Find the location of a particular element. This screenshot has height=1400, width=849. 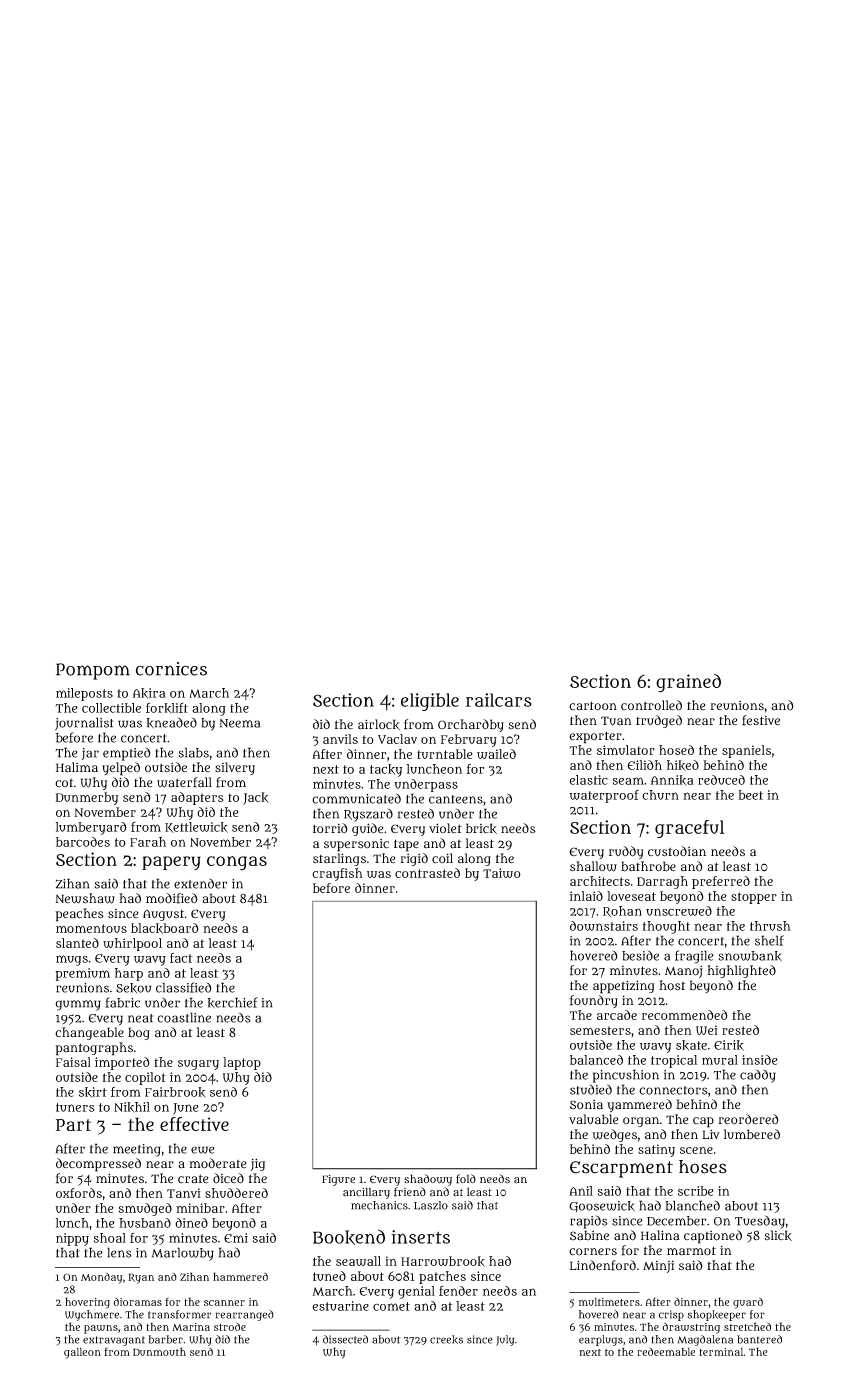

cornices is located at coordinates (171, 669).
